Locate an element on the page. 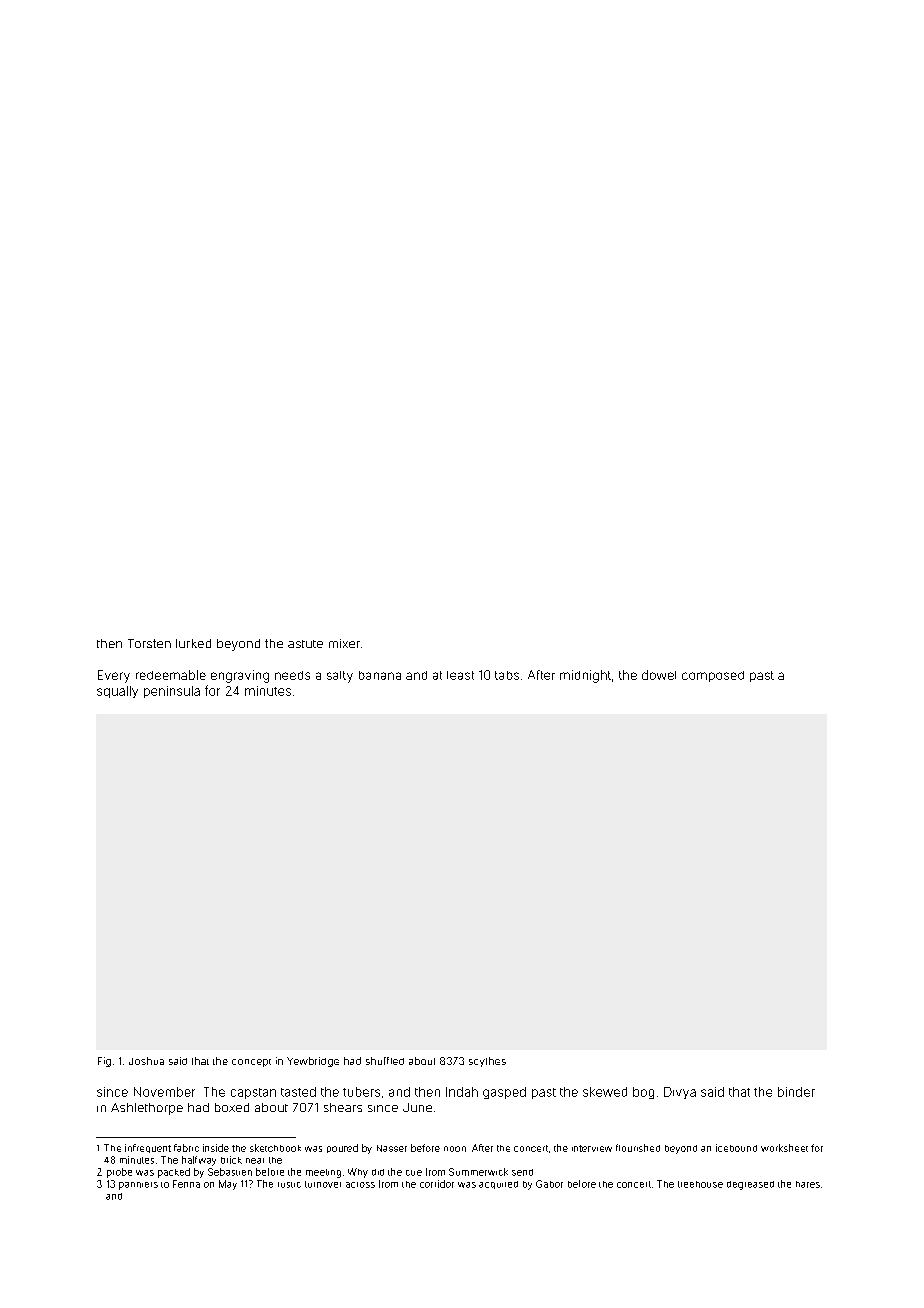 The width and height of the image is (924, 1308). salty is located at coordinates (340, 677).
